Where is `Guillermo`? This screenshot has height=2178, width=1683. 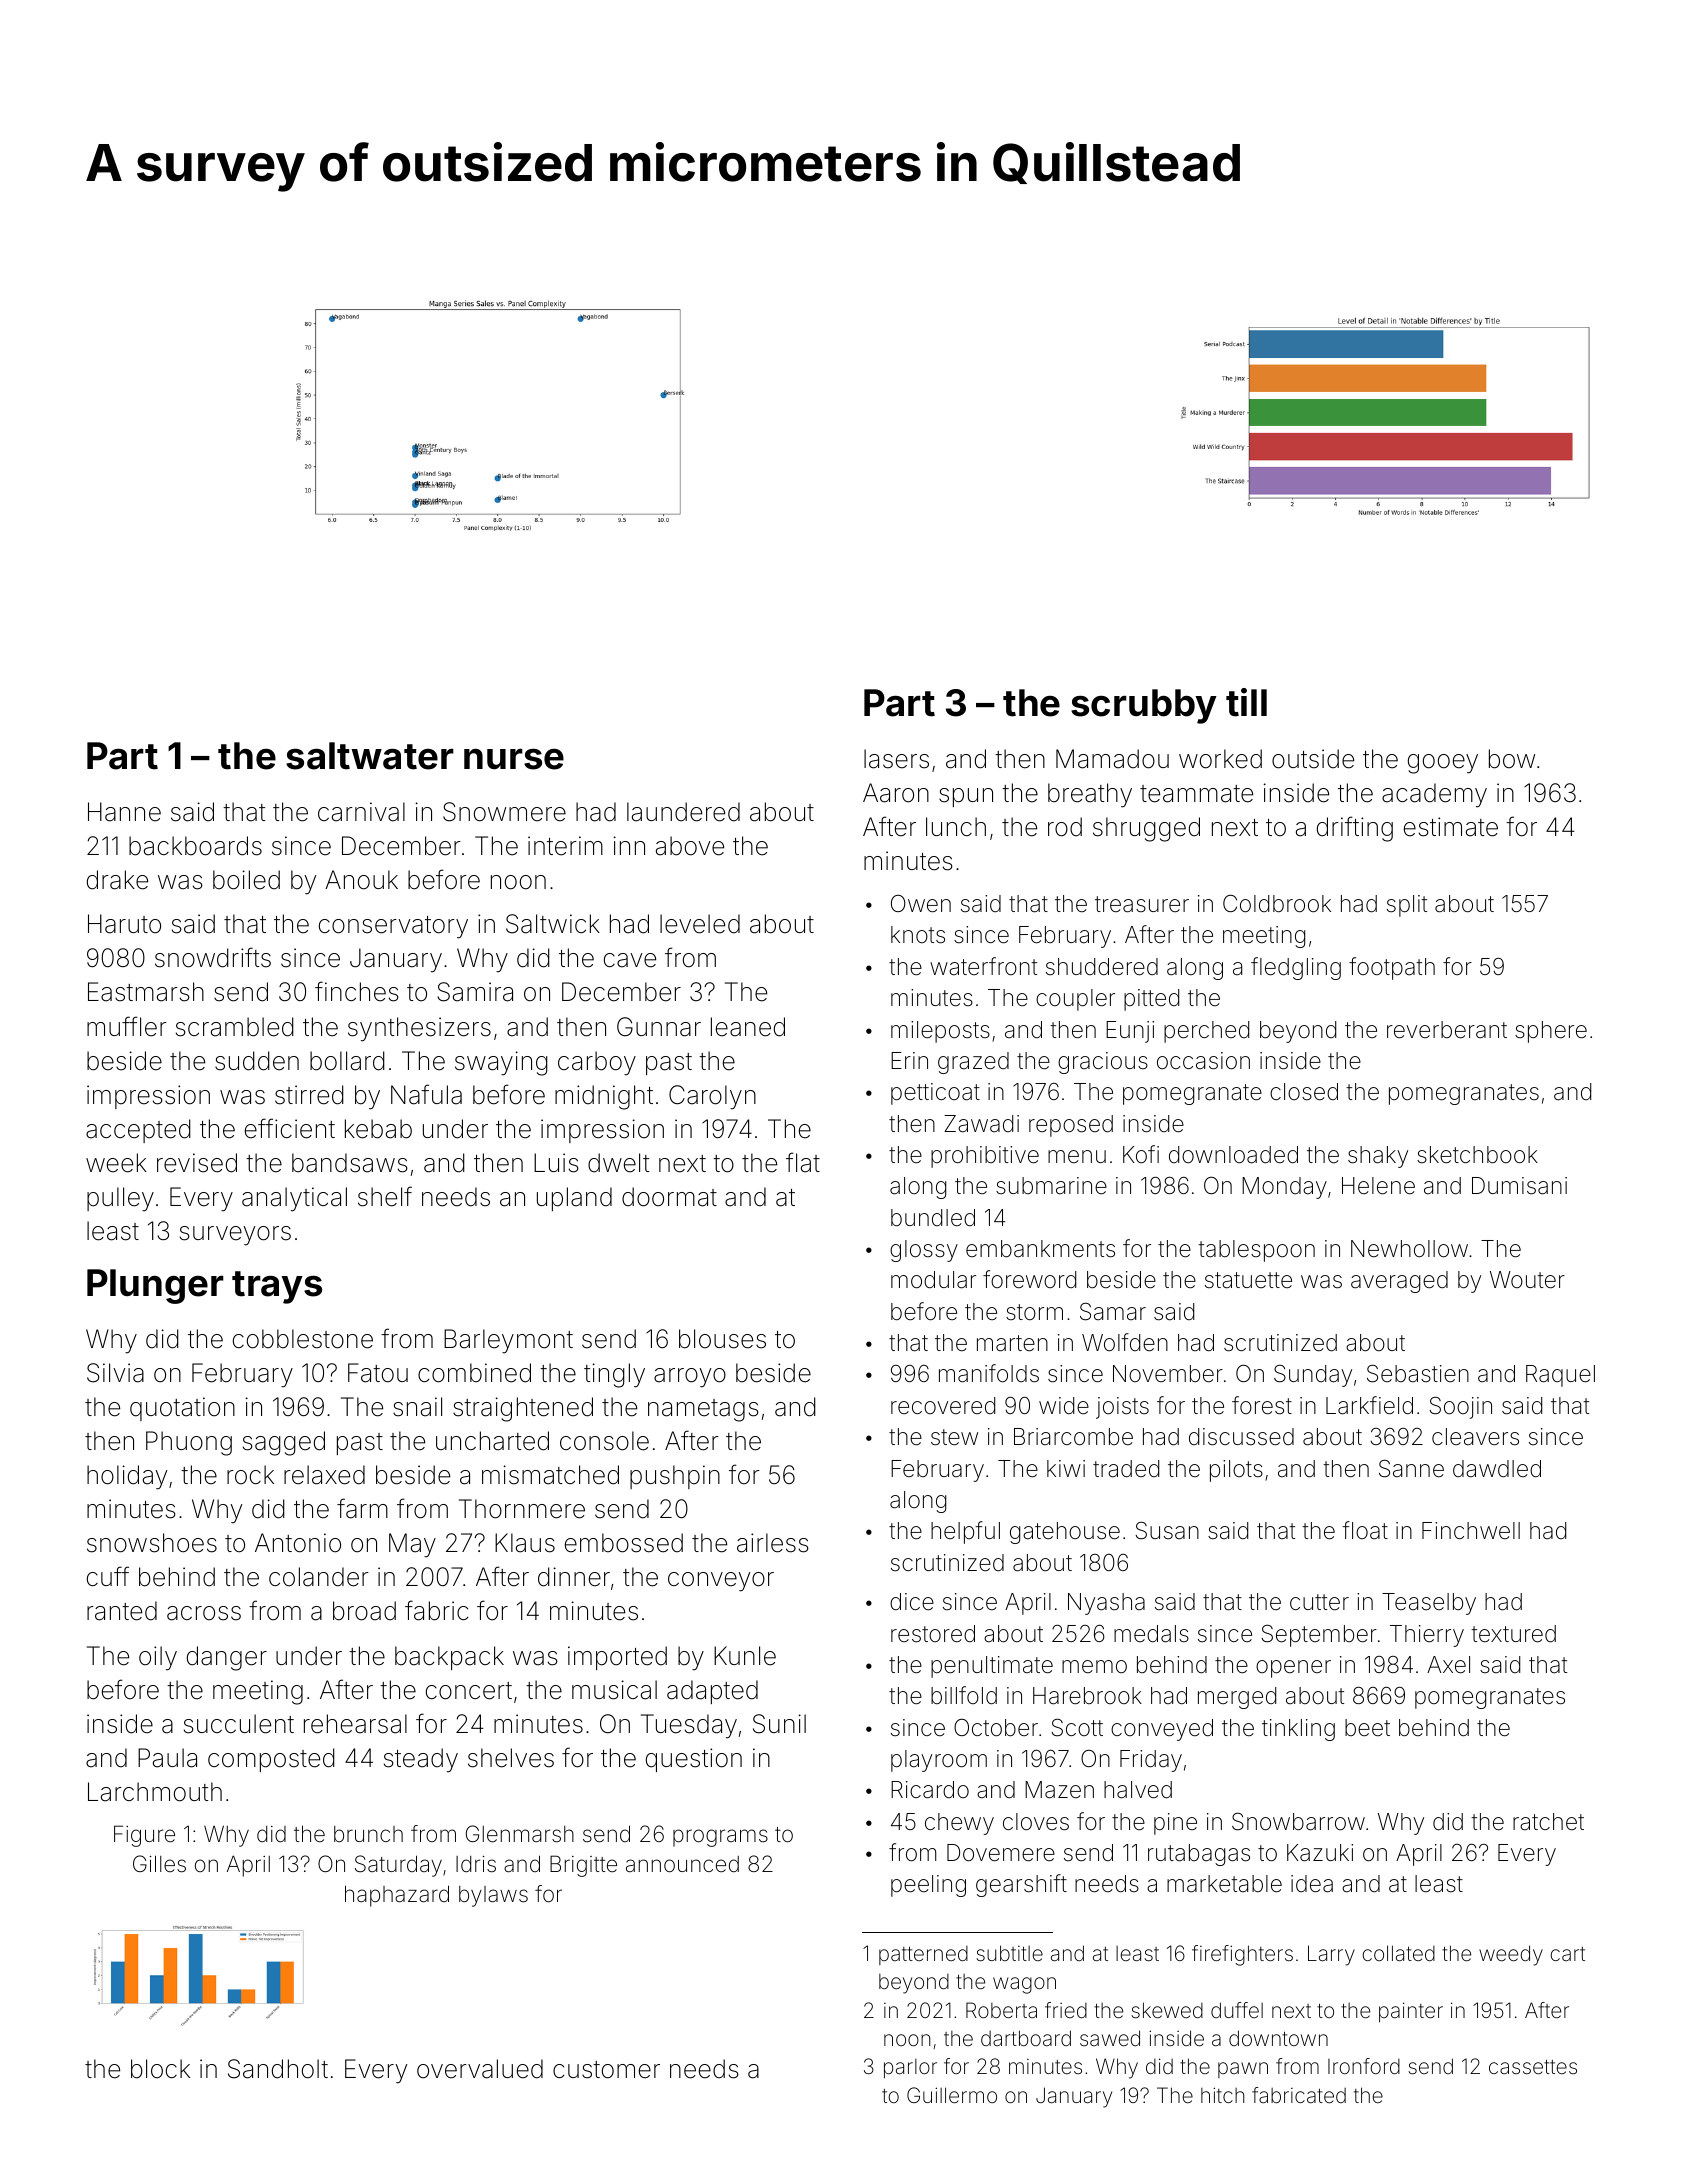 Guillermo is located at coordinates (952, 2095).
